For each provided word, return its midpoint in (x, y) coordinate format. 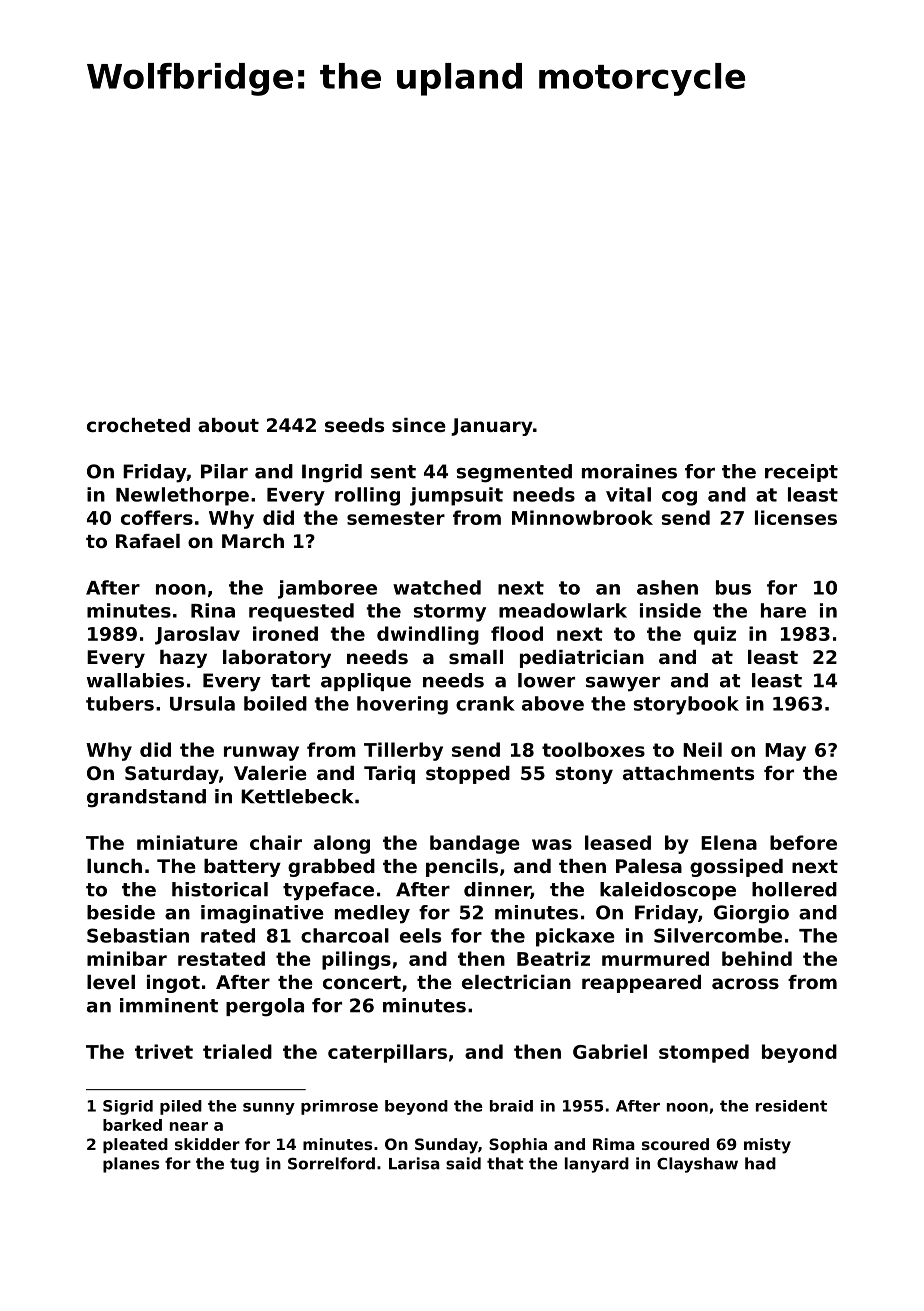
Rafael (148, 541)
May (785, 752)
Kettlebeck (297, 796)
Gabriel (610, 1051)
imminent (169, 1005)
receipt (801, 473)
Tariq (389, 775)
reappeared (641, 984)
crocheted (138, 425)
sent (393, 472)
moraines (629, 471)
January (492, 427)
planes (131, 1165)
